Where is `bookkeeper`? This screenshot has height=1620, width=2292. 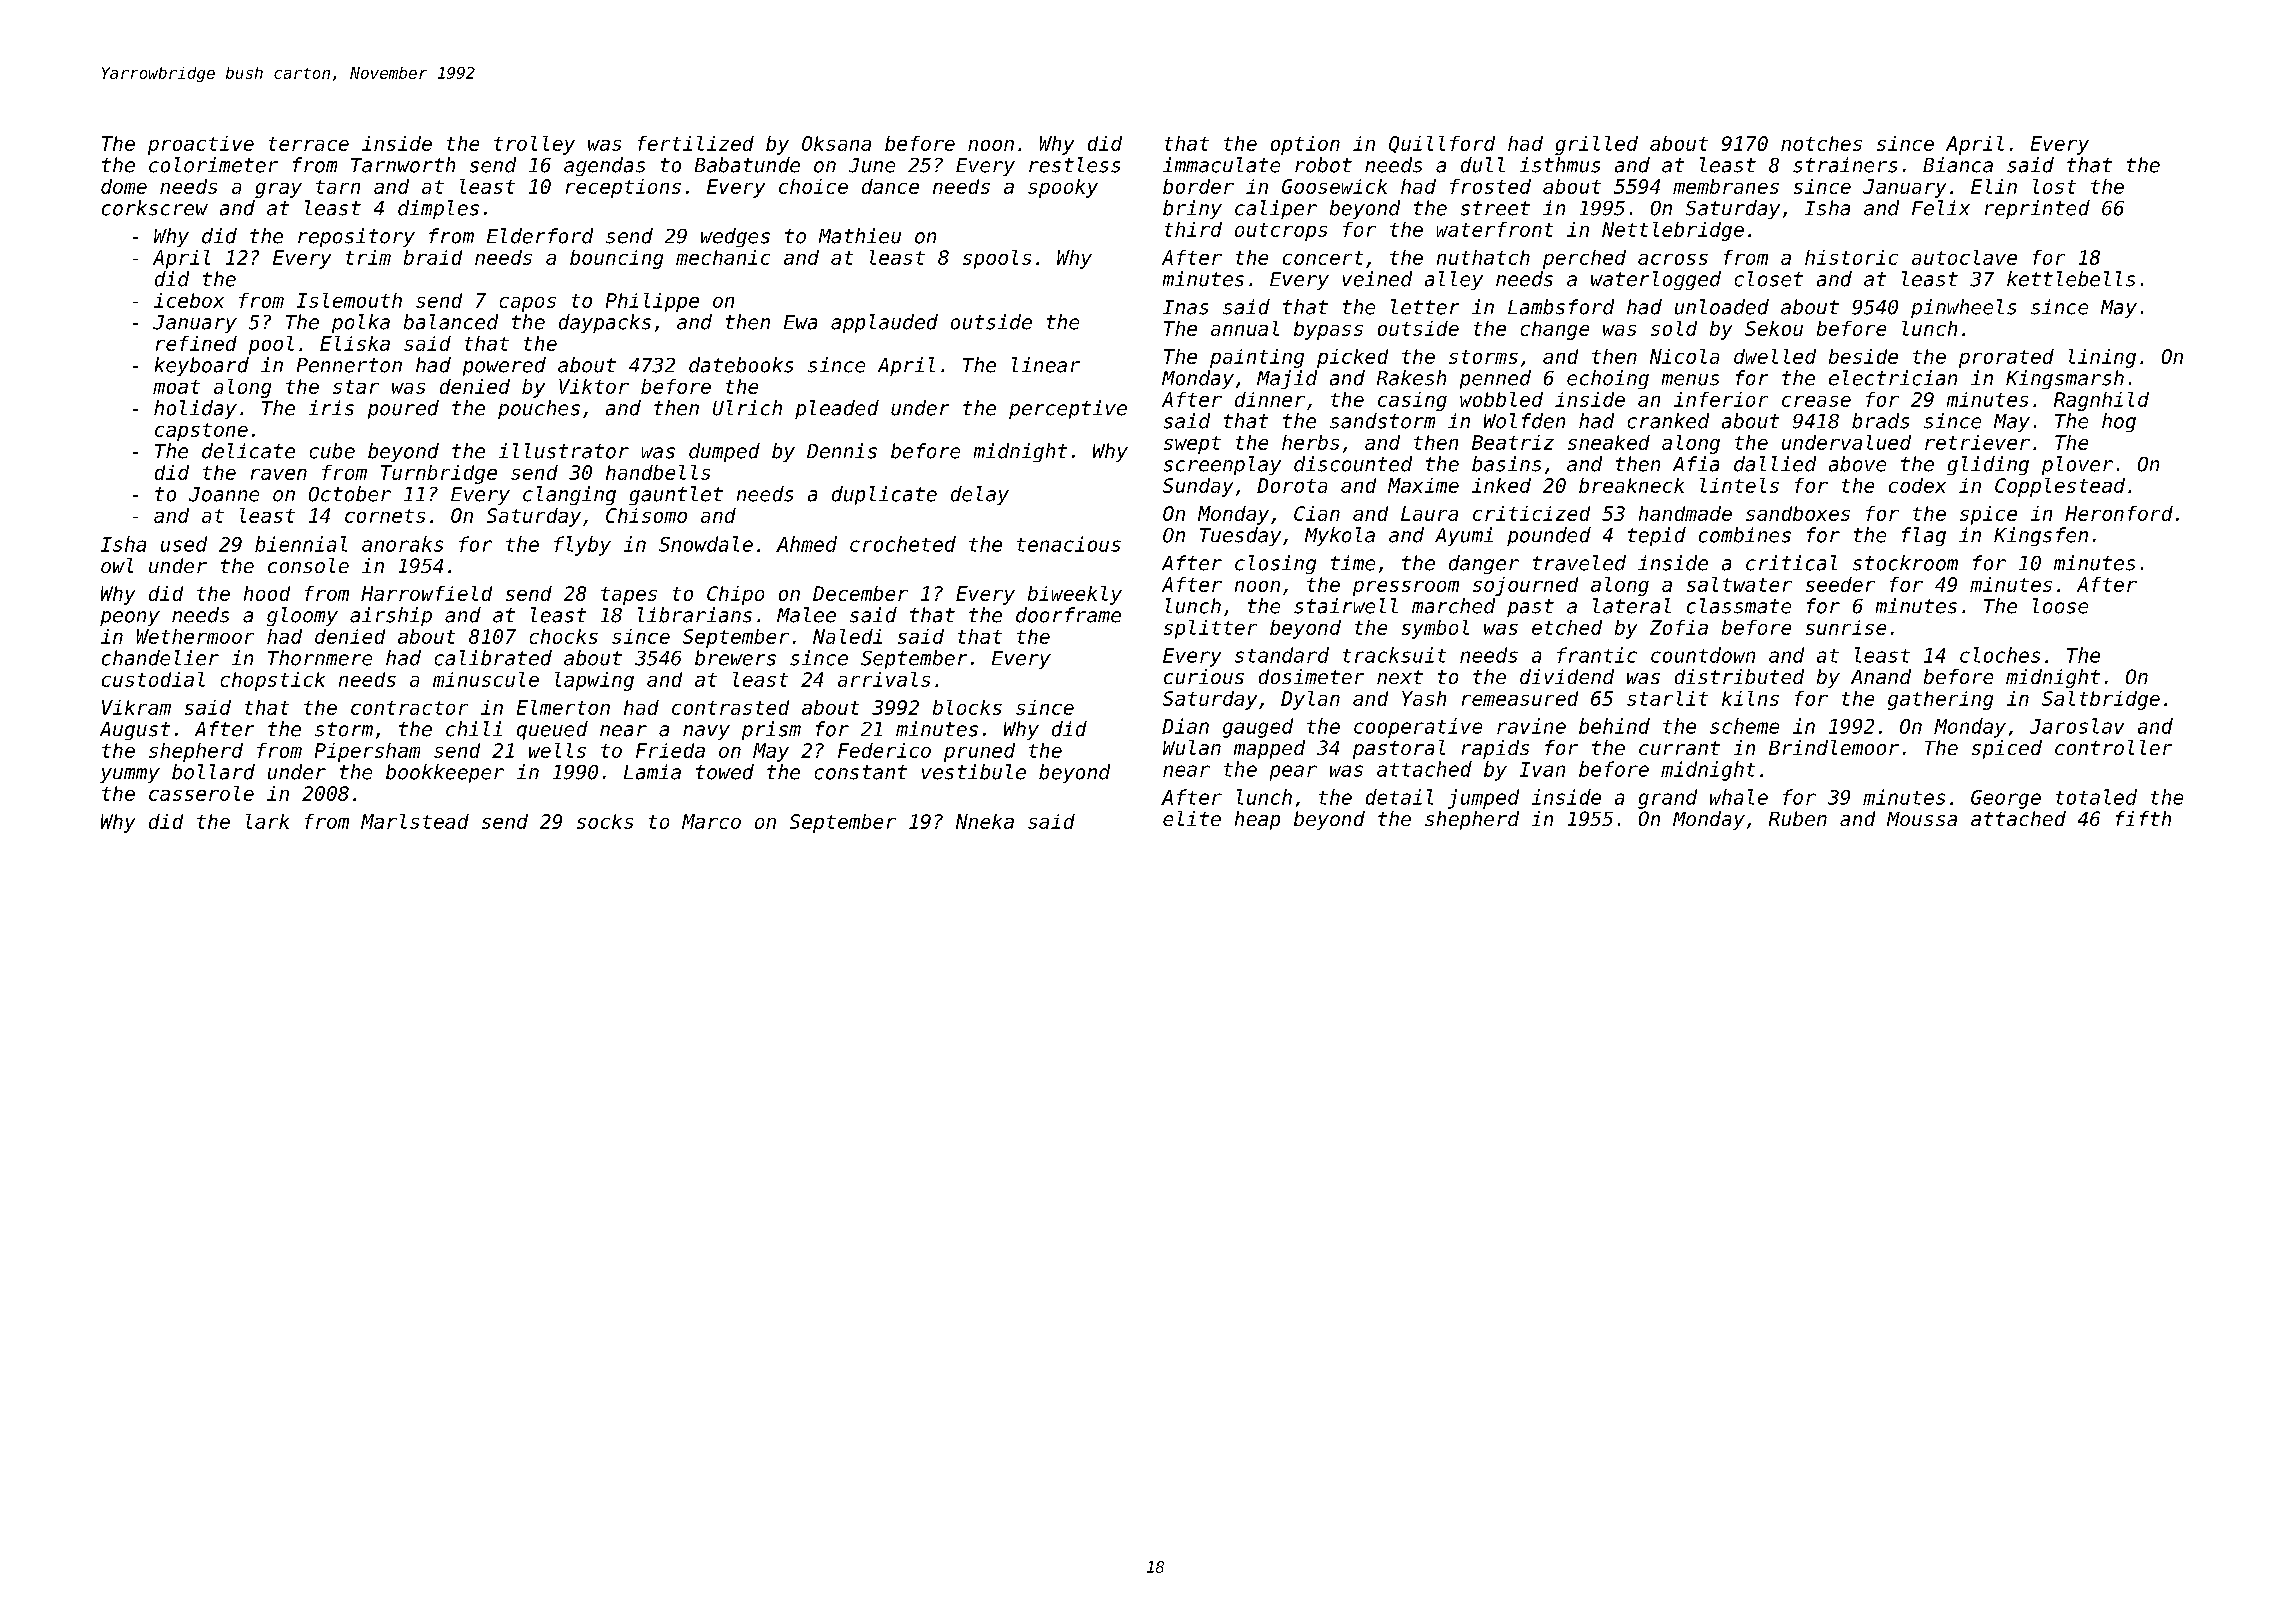
bookkeeper is located at coordinates (445, 773).
